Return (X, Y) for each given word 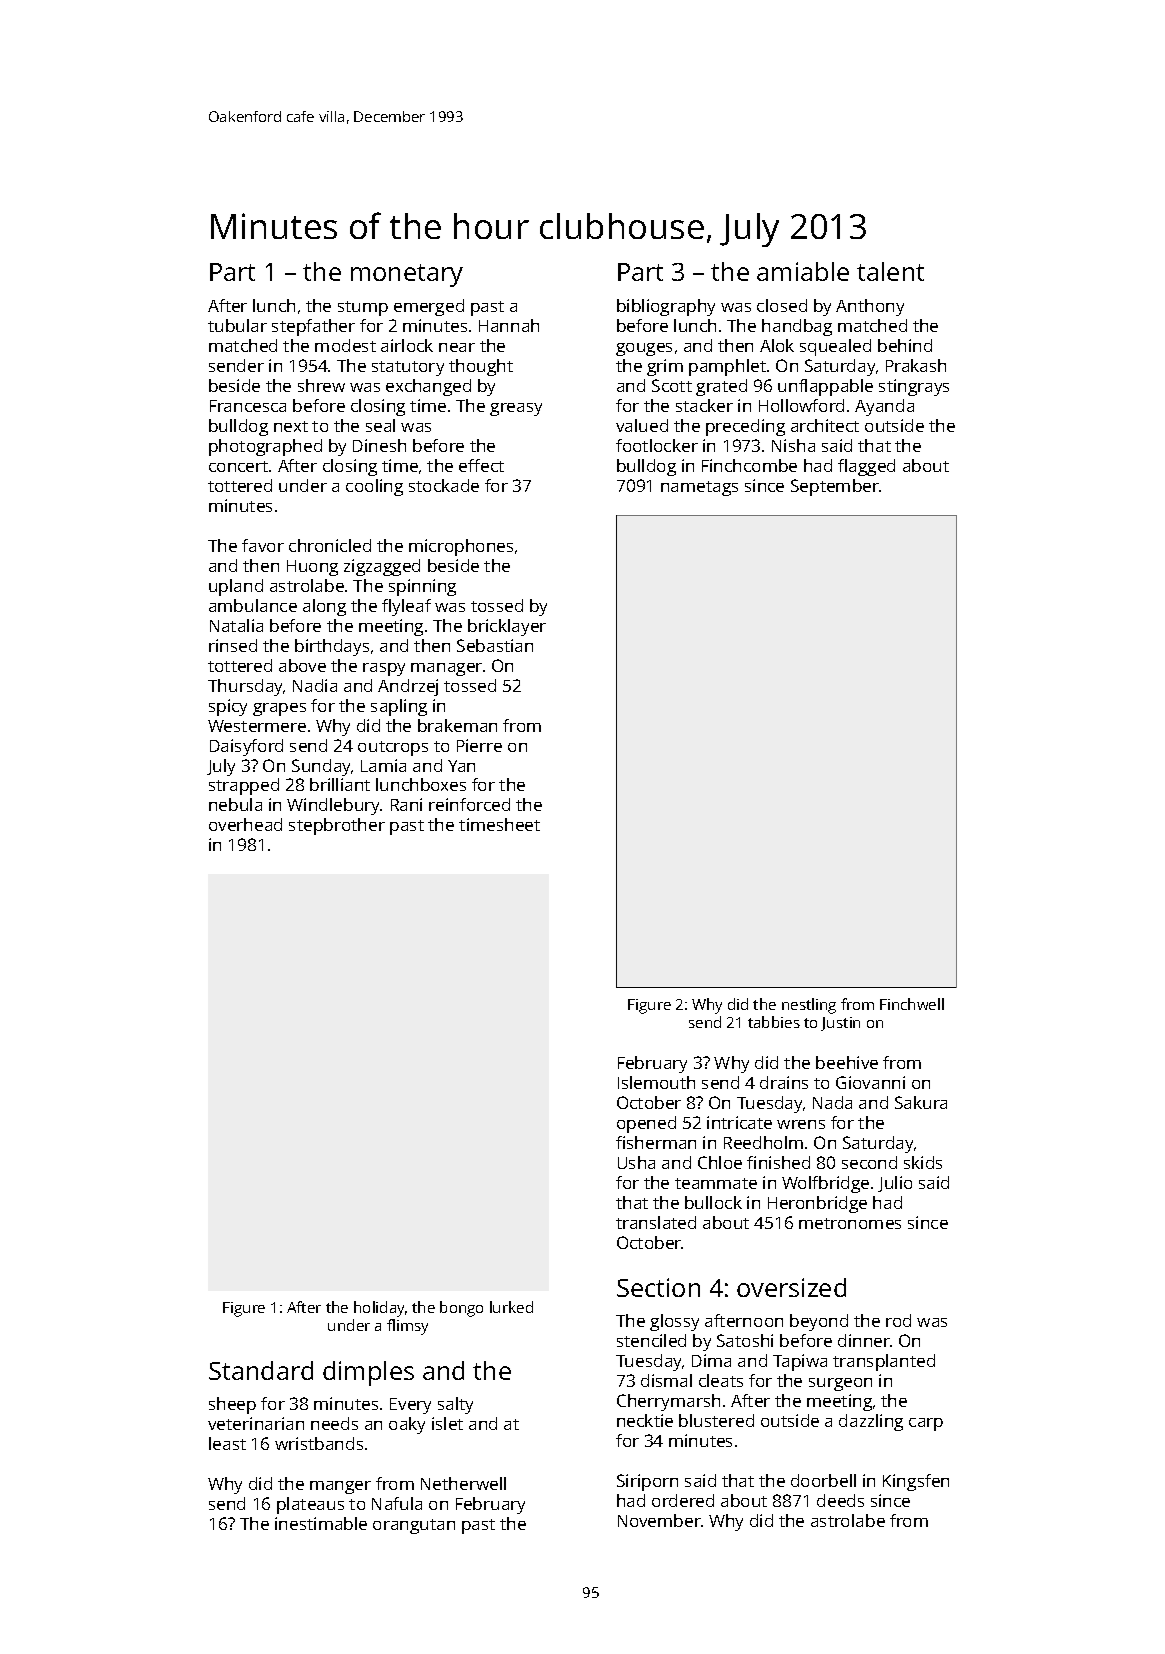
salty (455, 1405)
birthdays (332, 647)
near (457, 347)
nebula (235, 804)
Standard (261, 1370)
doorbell (823, 1480)
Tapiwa (800, 1362)
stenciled (651, 1340)
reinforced (469, 804)
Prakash (916, 365)
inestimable (321, 1523)
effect (481, 465)
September (835, 487)
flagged (866, 467)
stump (363, 308)
